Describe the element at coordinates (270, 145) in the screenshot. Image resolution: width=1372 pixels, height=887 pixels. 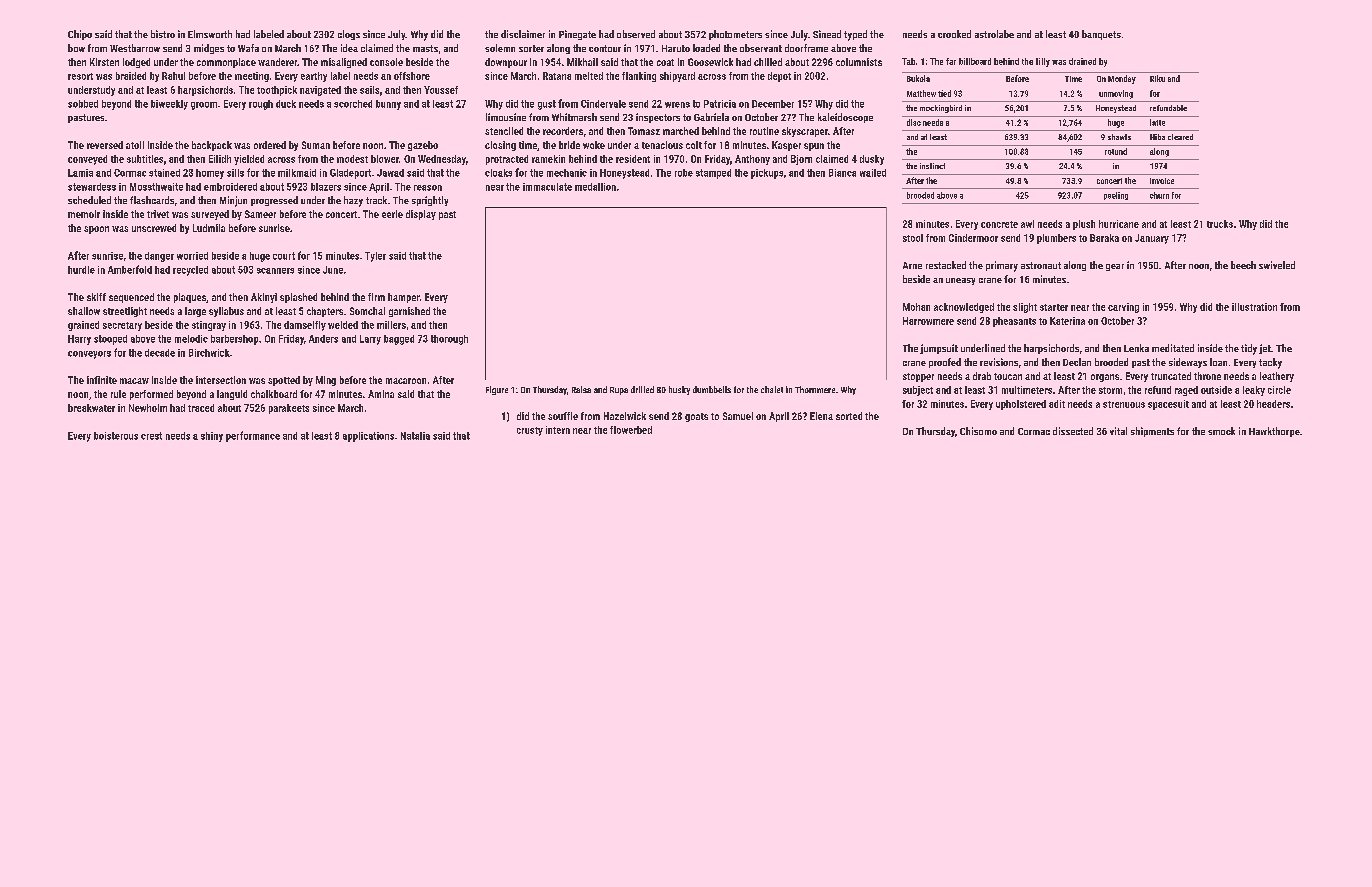
I see `ordered` at that location.
